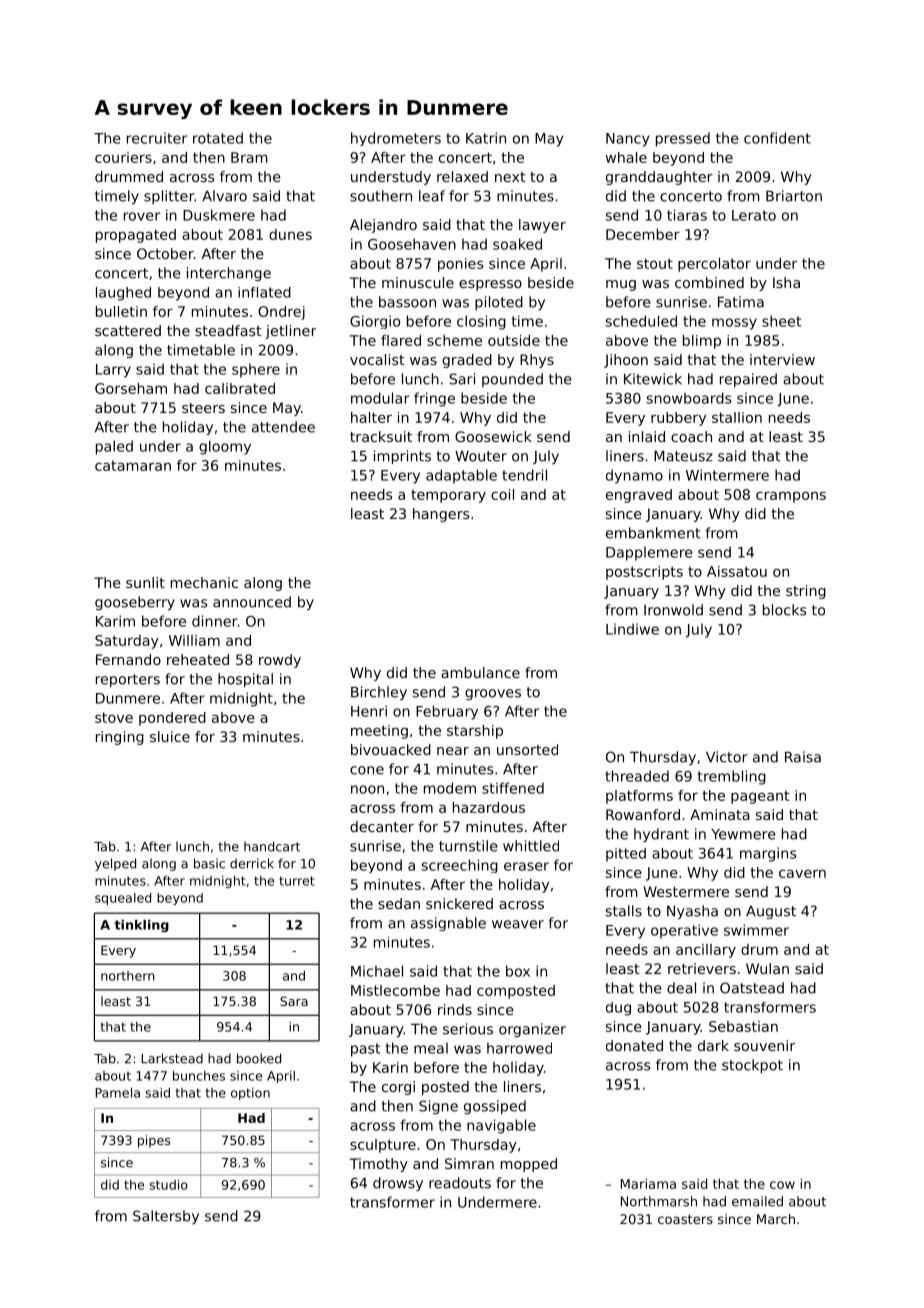 The width and height of the page is (924, 1308). Describe the element at coordinates (166, 1217) in the page. I see `Saltersby` at that location.
